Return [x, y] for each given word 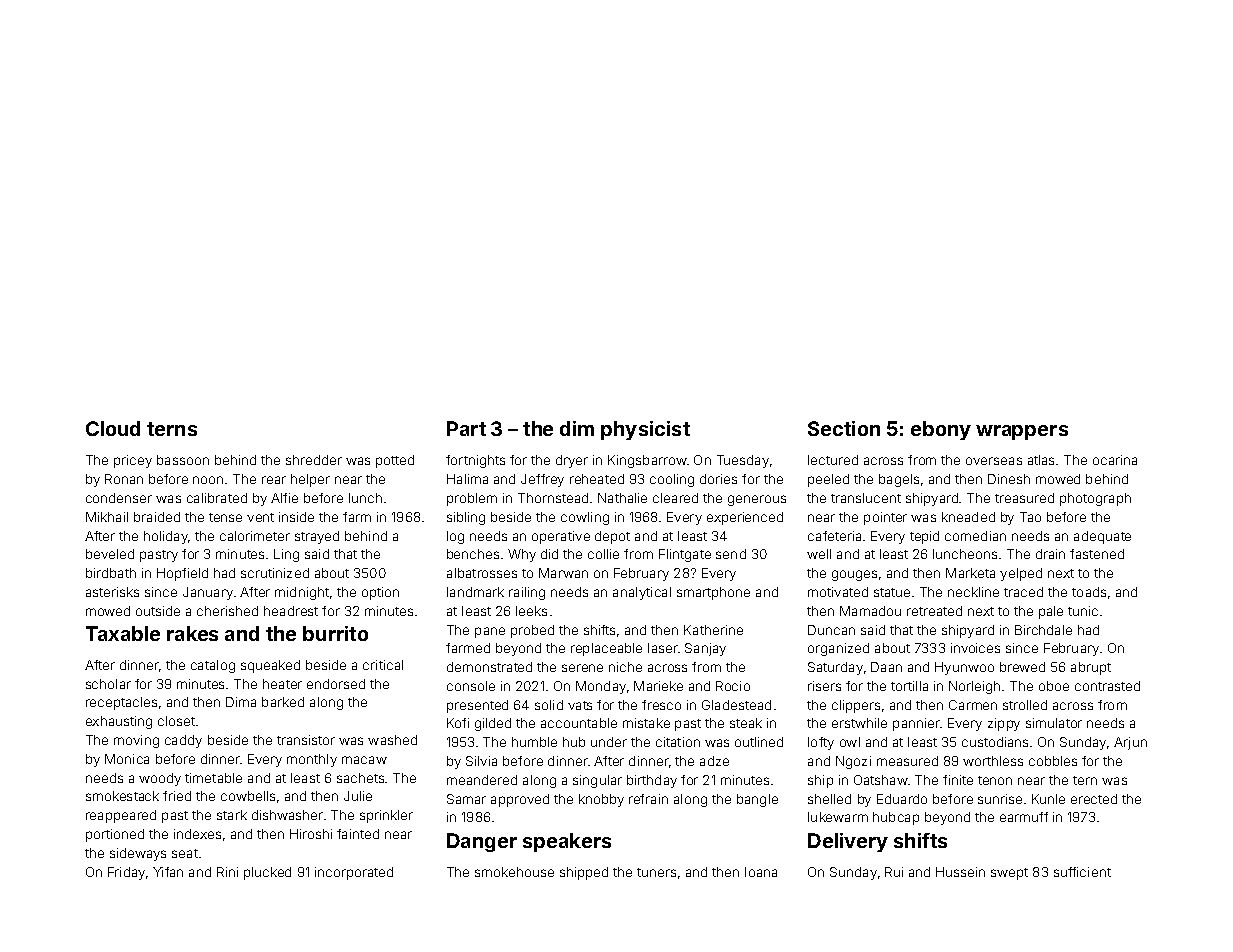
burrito [335, 633]
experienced [745, 518]
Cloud [113, 428]
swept [1009, 874]
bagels [899, 480]
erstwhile [859, 723]
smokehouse [514, 872]
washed [392, 740]
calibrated [217, 498]
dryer [572, 461]
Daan [886, 667]
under [609, 742]
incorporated [354, 873]
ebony [941, 430]
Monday [601, 687]
